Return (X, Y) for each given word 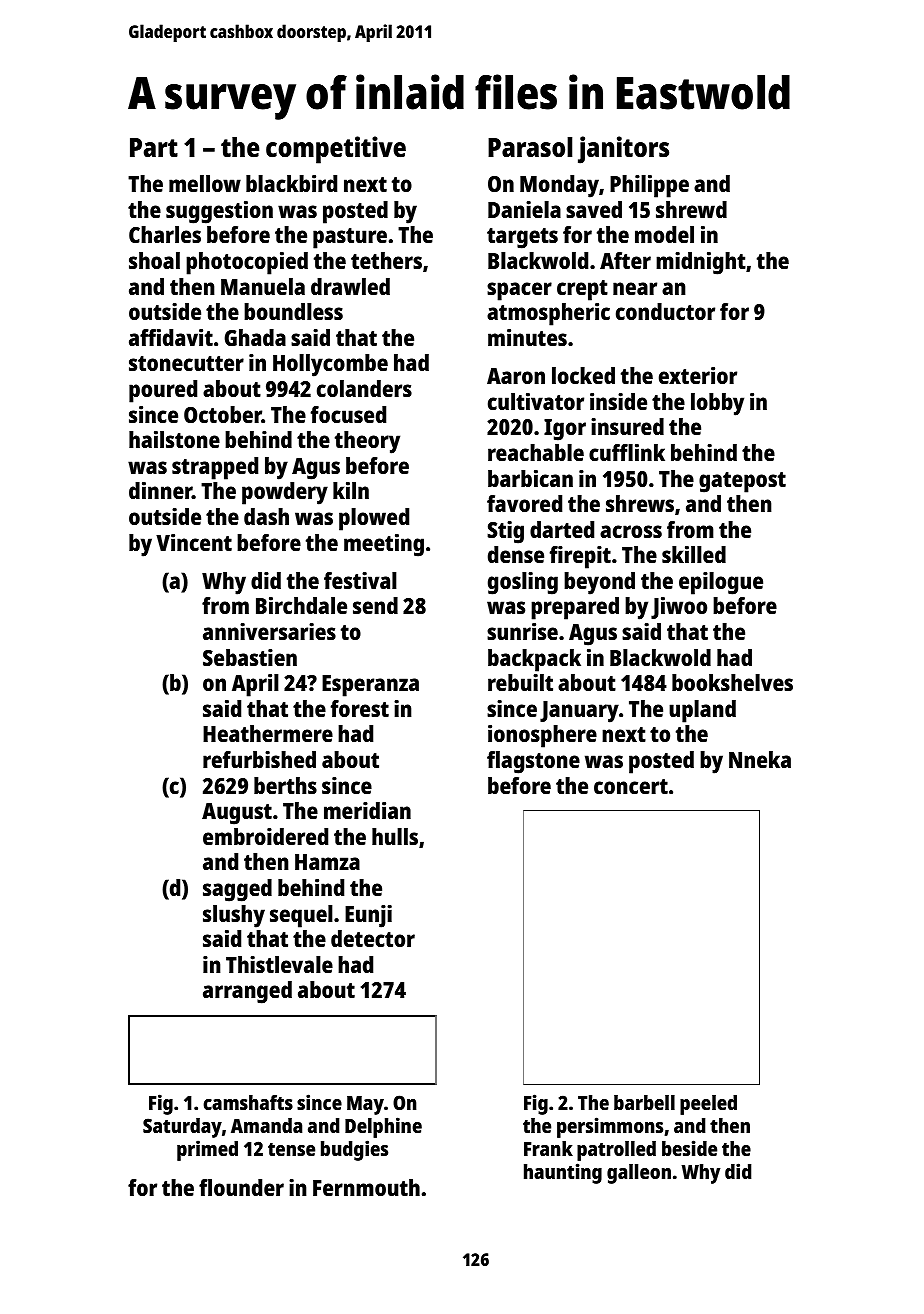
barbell (644, 1102)
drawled (350, 286)
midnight (701, 263)
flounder (241, 1187)
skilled (694, 554)
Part (154, 147)
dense (516, 554)
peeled (708, 1105)
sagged (237, 890)
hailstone (174, 439)
